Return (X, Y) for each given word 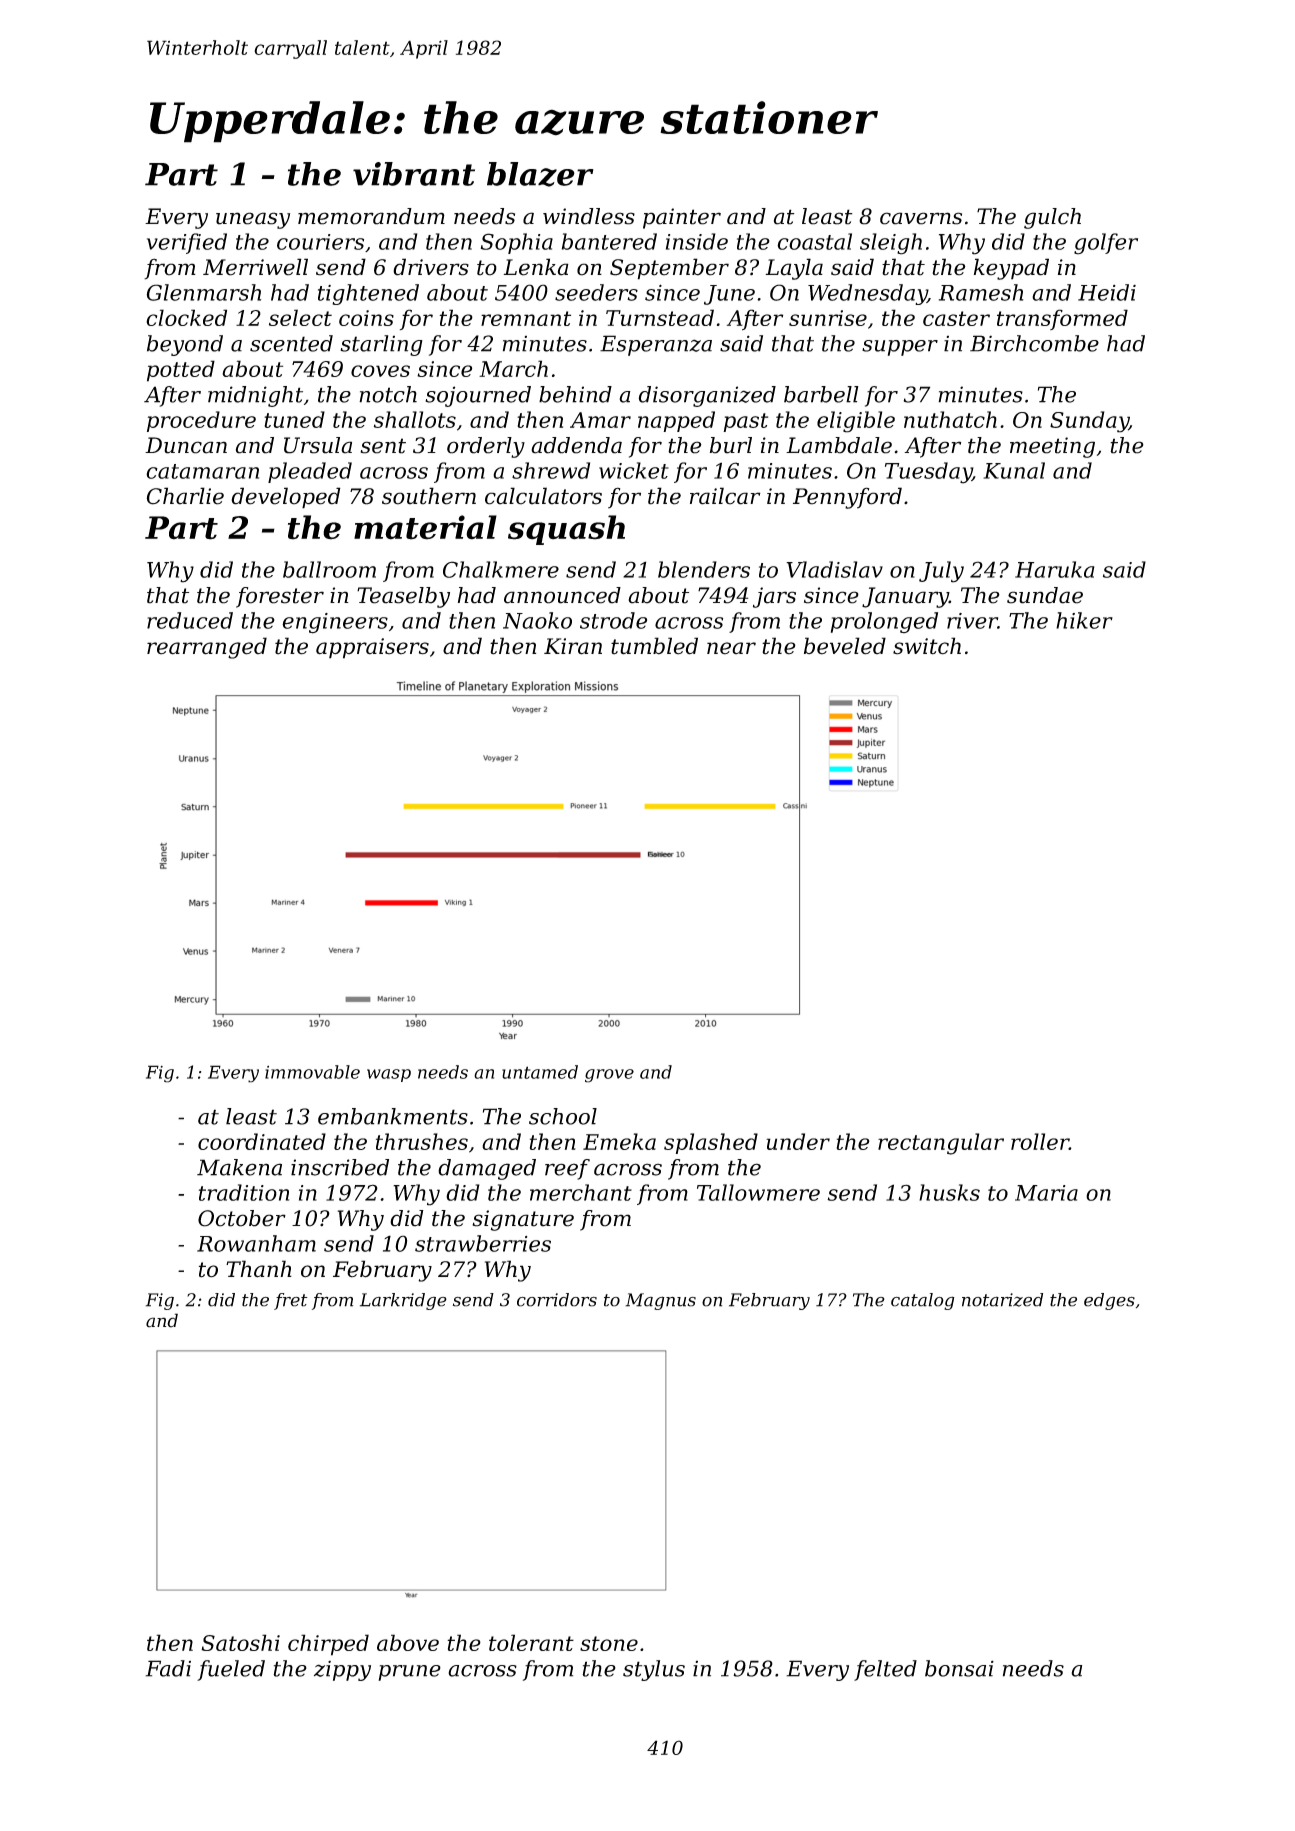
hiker (1084, 620)
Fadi (168, 1668)
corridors (557, 1300)
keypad (1011, 269)
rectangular (941, 1144)
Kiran (573, 646)
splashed (711, 1143)
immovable (312, 1072)
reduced (190, 620)
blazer (540, 174)
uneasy (253, 220)
